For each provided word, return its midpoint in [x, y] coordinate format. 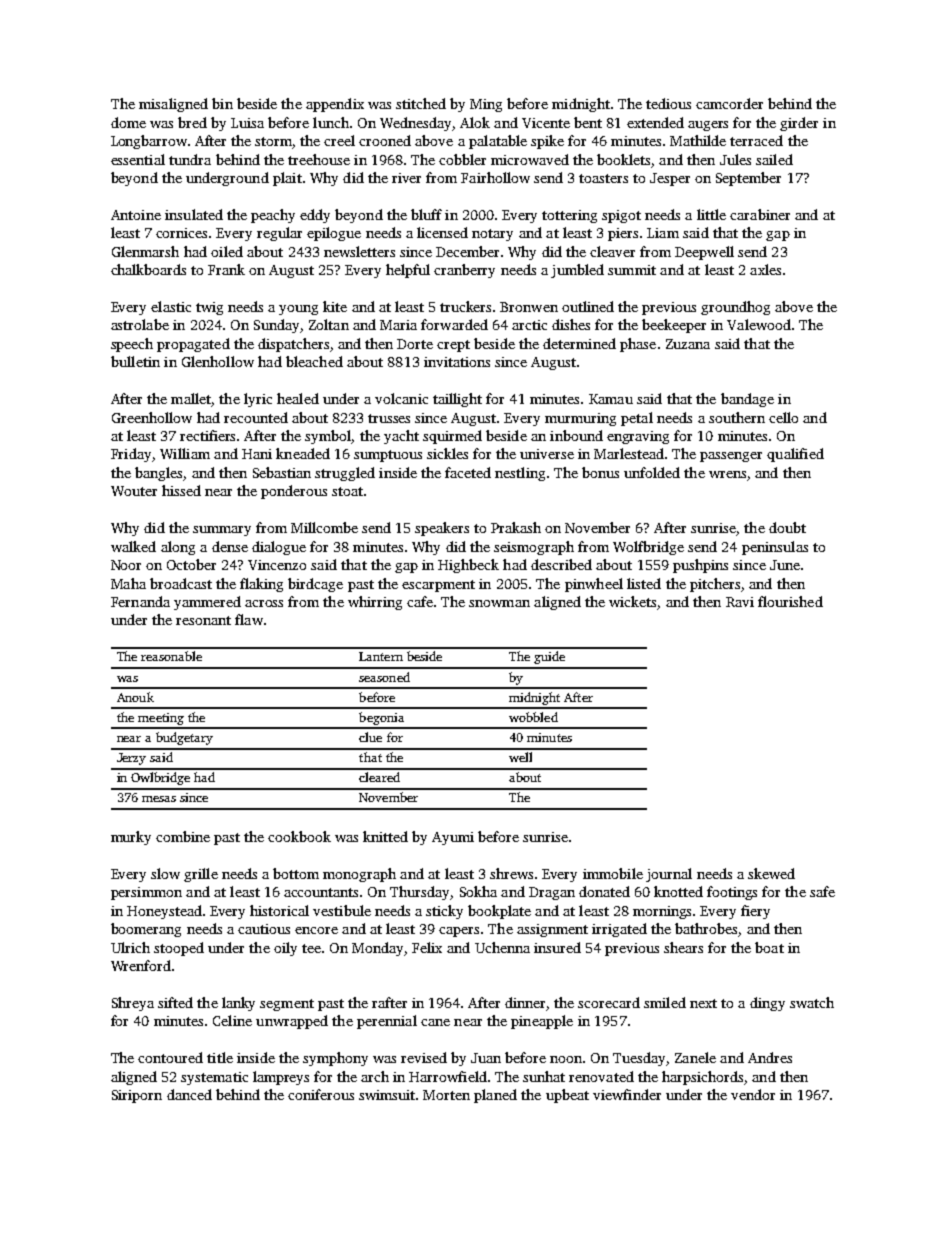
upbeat [567, 1096]
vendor [753, 1094]
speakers [442, 529]
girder [799, 124]
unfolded [652, 472]
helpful [408, 271]
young [298, 310]
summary [222, 531]
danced [189, 1094]
